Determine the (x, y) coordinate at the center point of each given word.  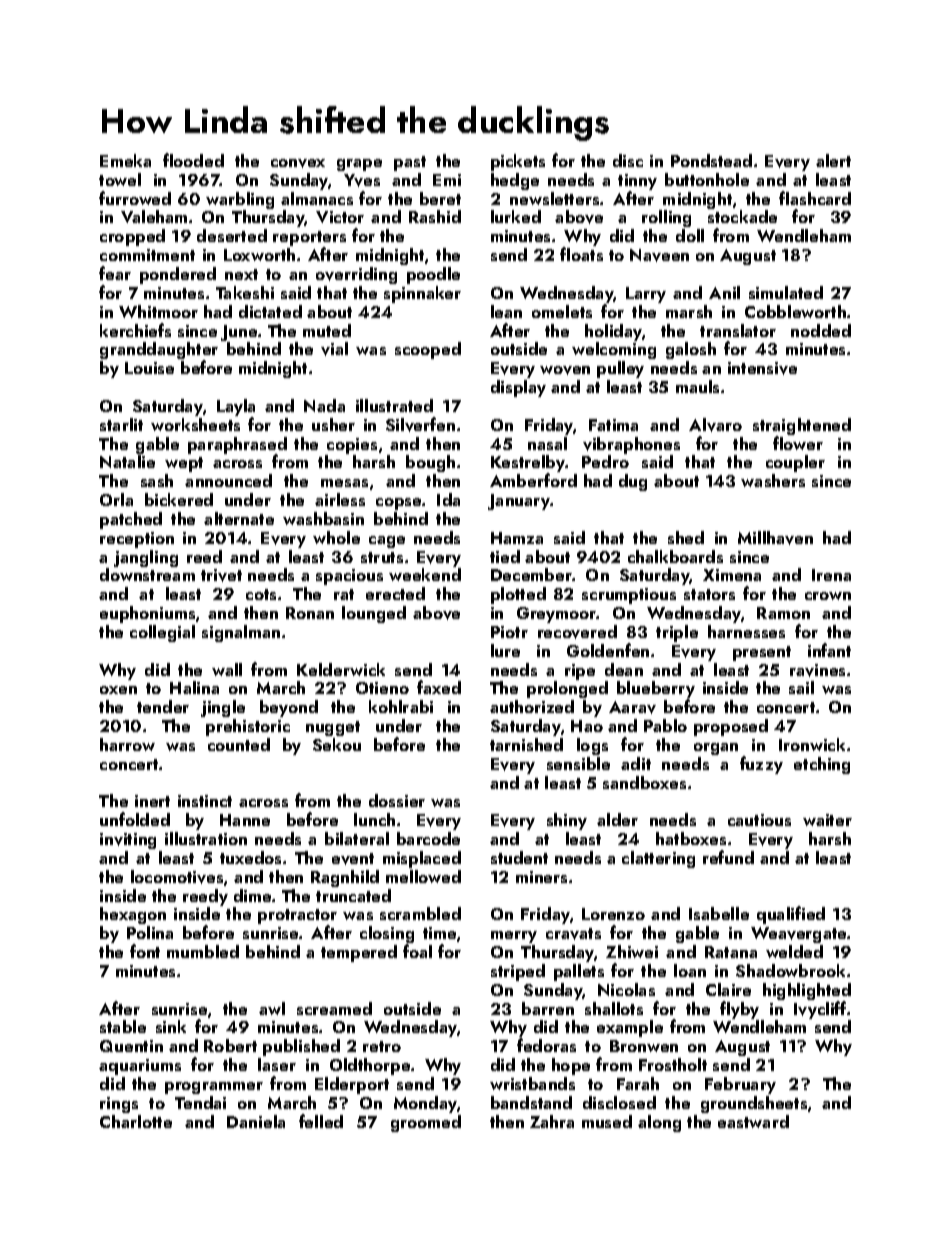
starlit (121, 424)
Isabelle (719, 913)
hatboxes (691, 838)
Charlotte (136, 1121)
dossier (397, 800)
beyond (289, 708)
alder (617, 819)
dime (252, 895)
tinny (637, 182)
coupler (795, 463)
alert (833, 160)
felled (321, 1121)
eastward (753, 1121)
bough (430, 463)
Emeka (125, 160)
